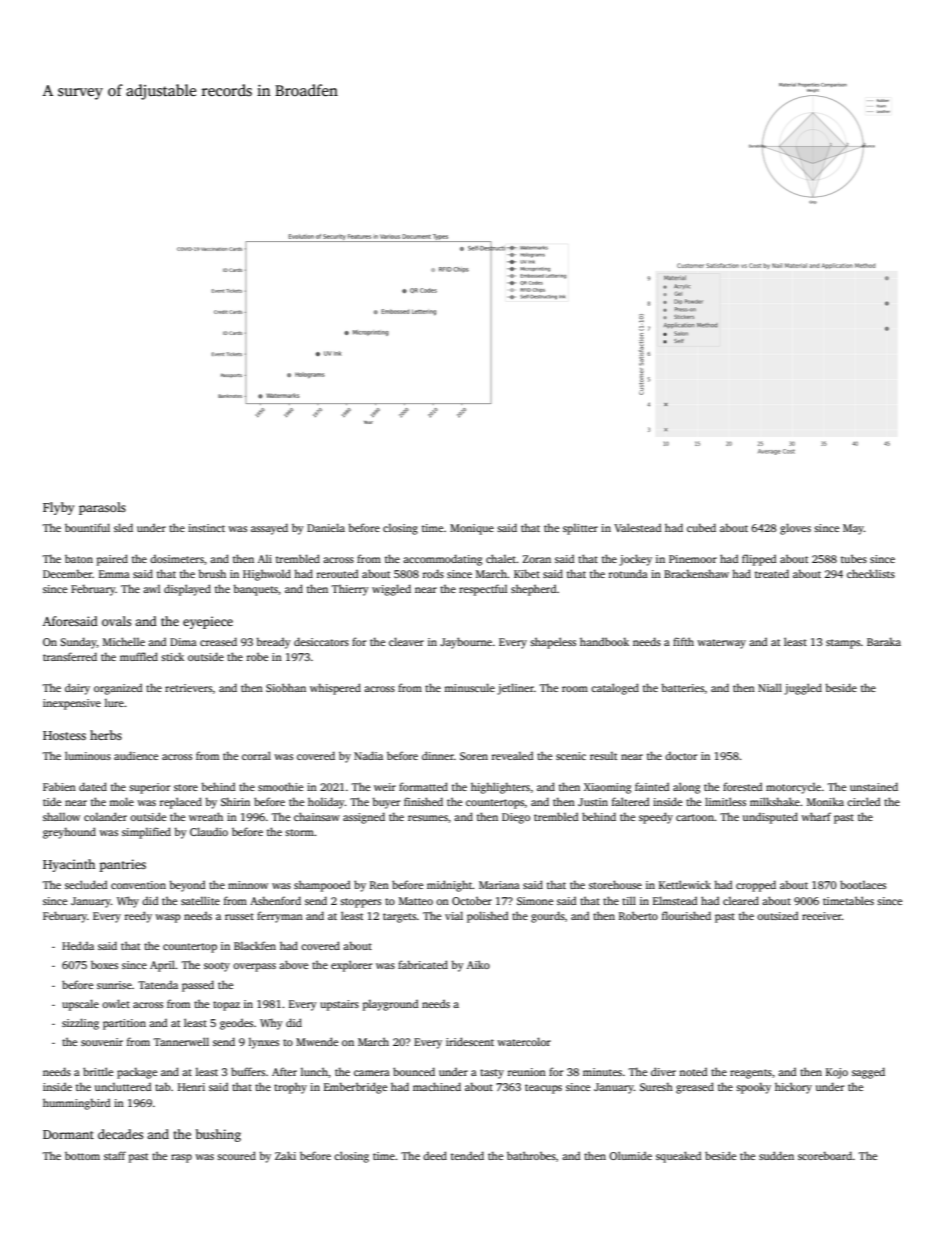 The image size is (952, 1233). What do you see at coordinates (759, 560) in the page?
I see `flipped` at bounding box center [759, 560].
